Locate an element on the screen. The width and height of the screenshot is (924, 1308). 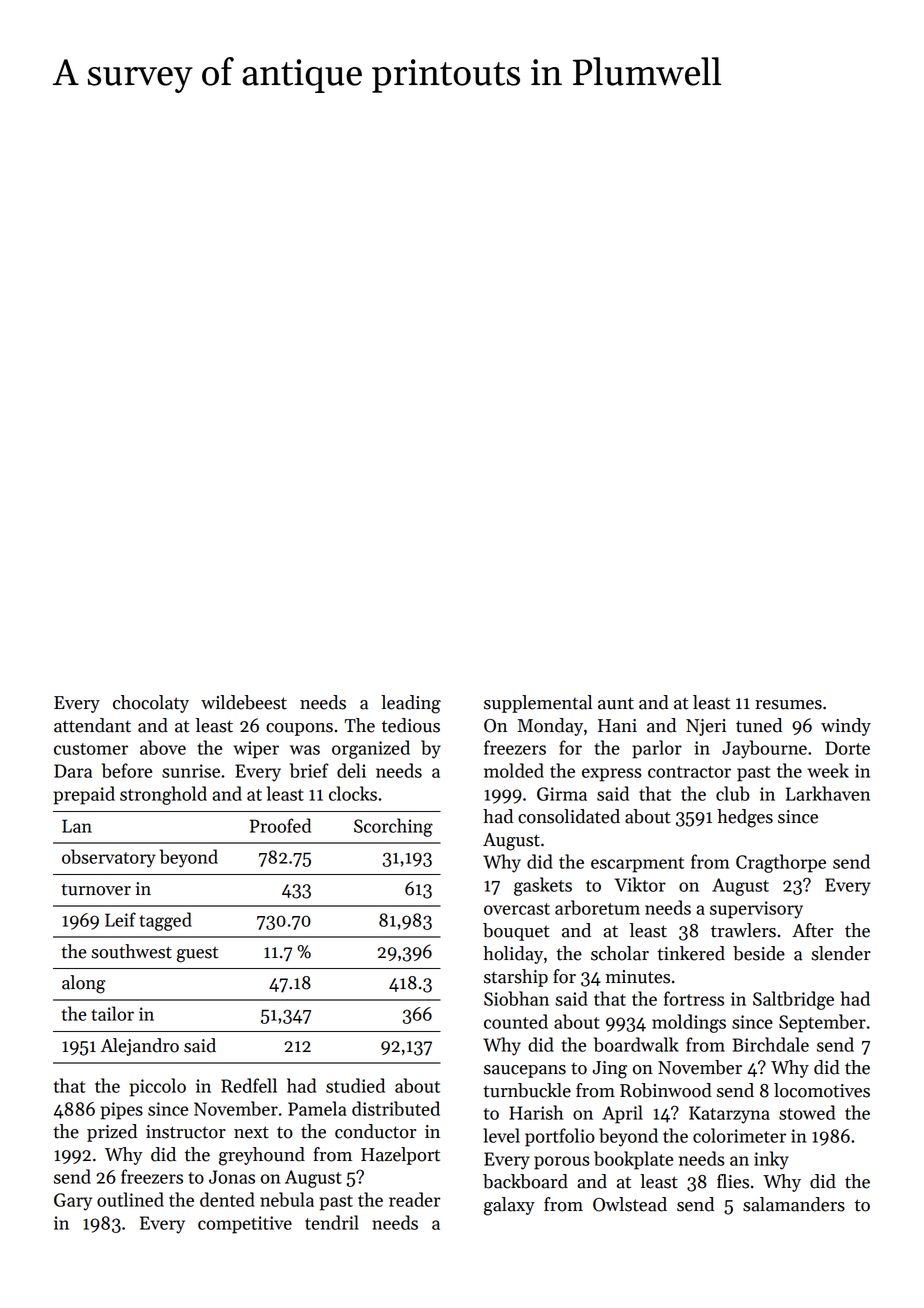
greyhound is located at coordinates (262, 1156).
